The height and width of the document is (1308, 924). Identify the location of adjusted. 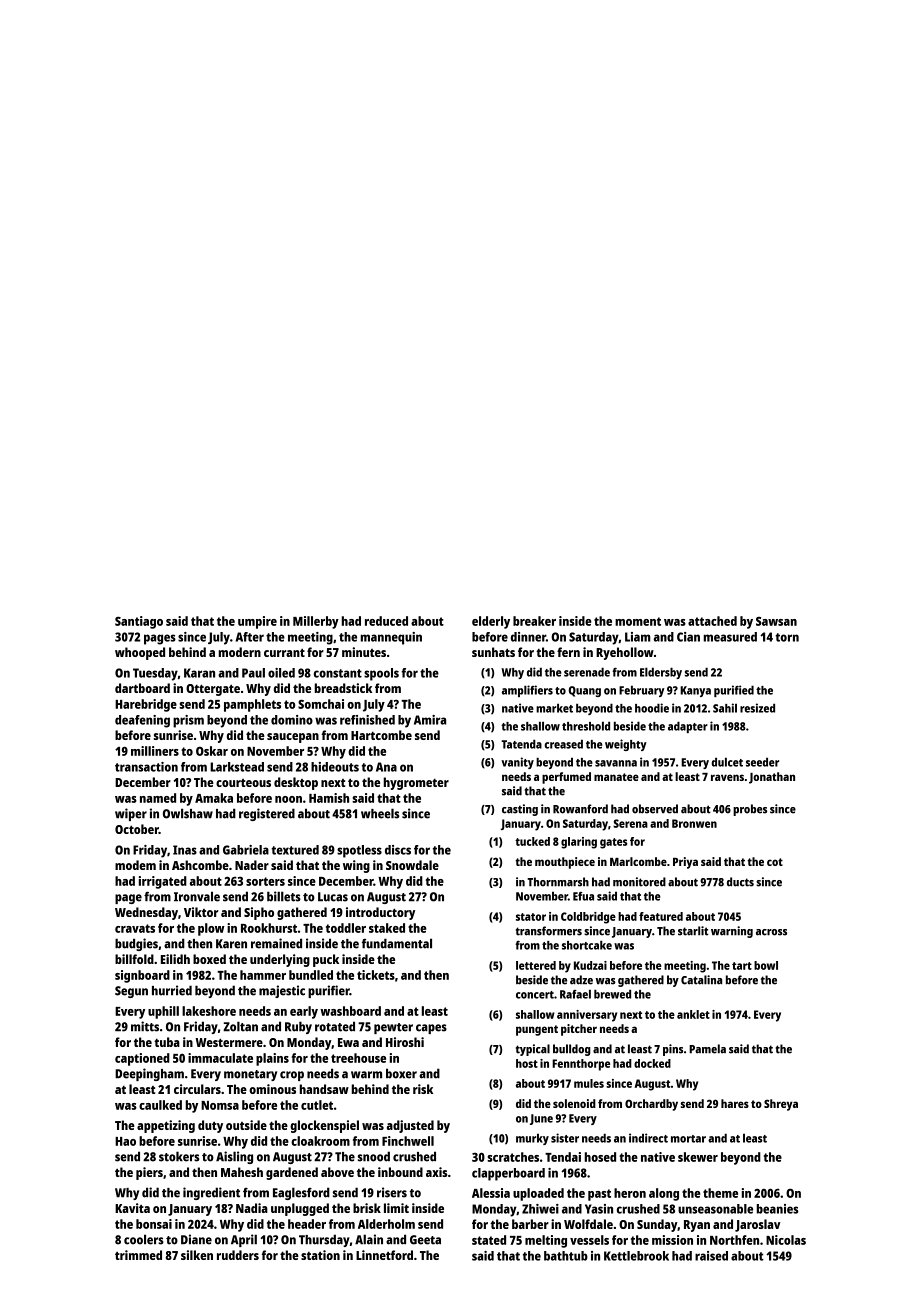
(410, 1126).
